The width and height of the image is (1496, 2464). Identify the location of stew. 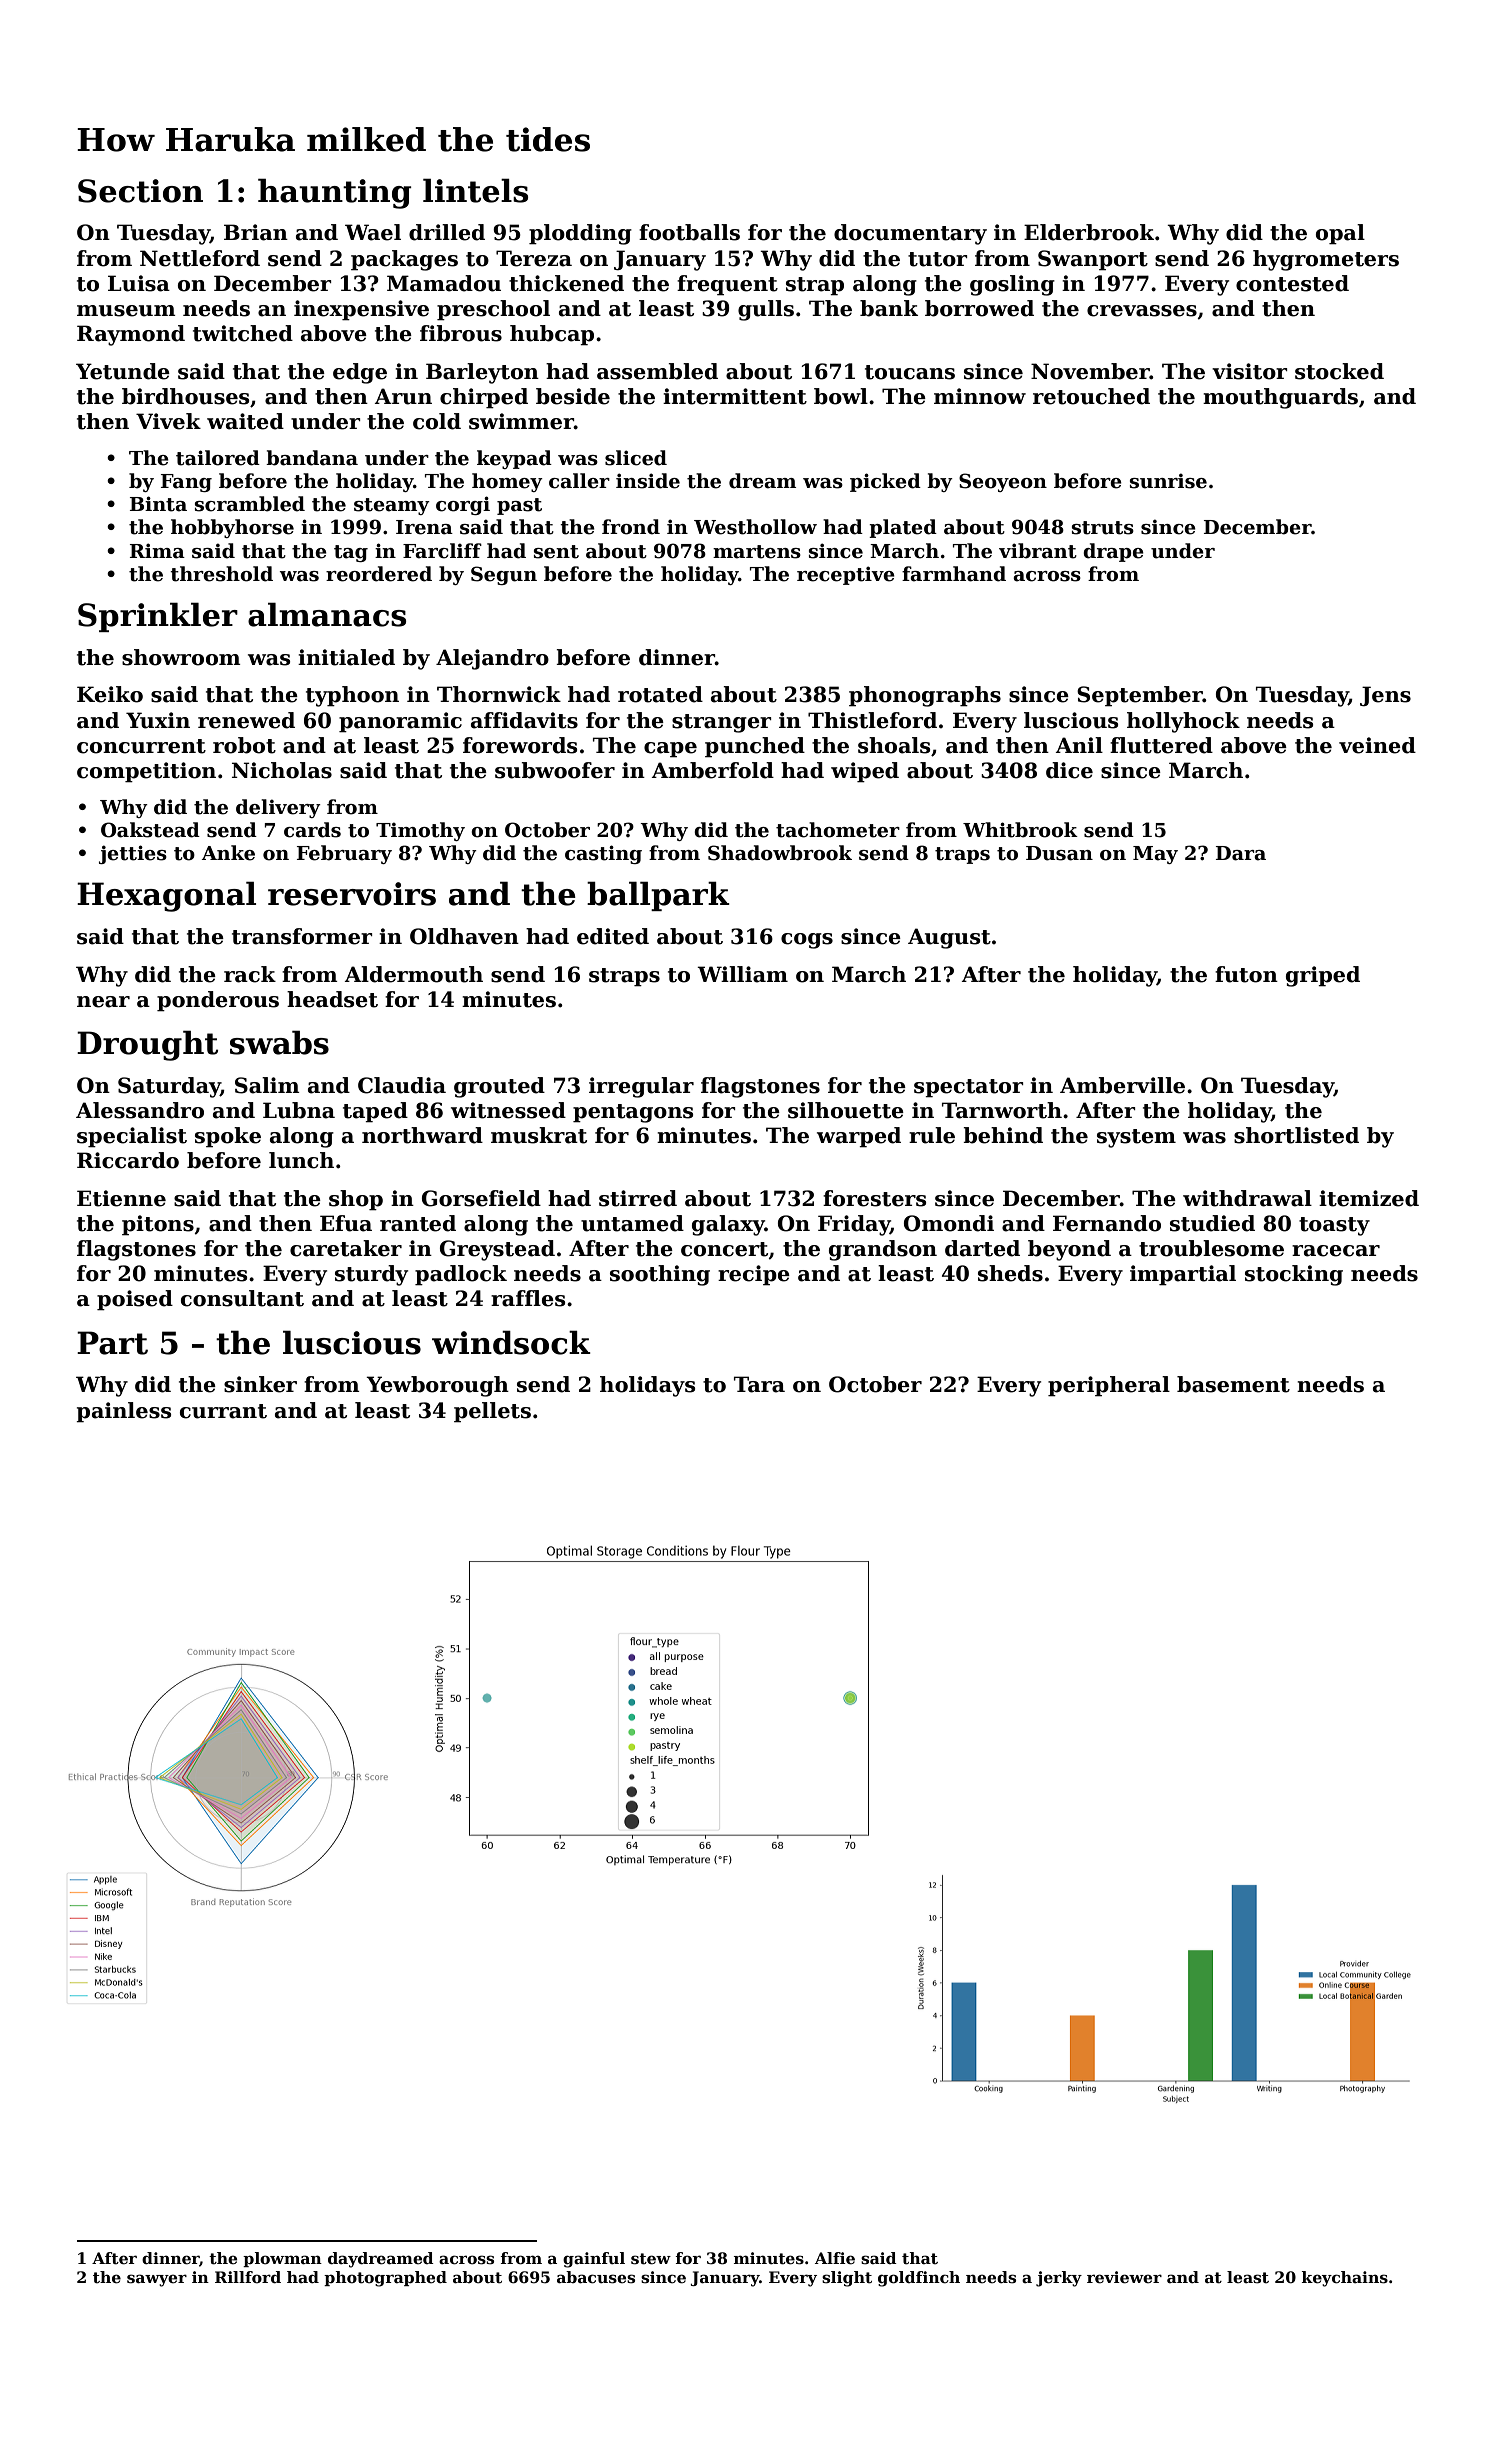
(651, 2259).
